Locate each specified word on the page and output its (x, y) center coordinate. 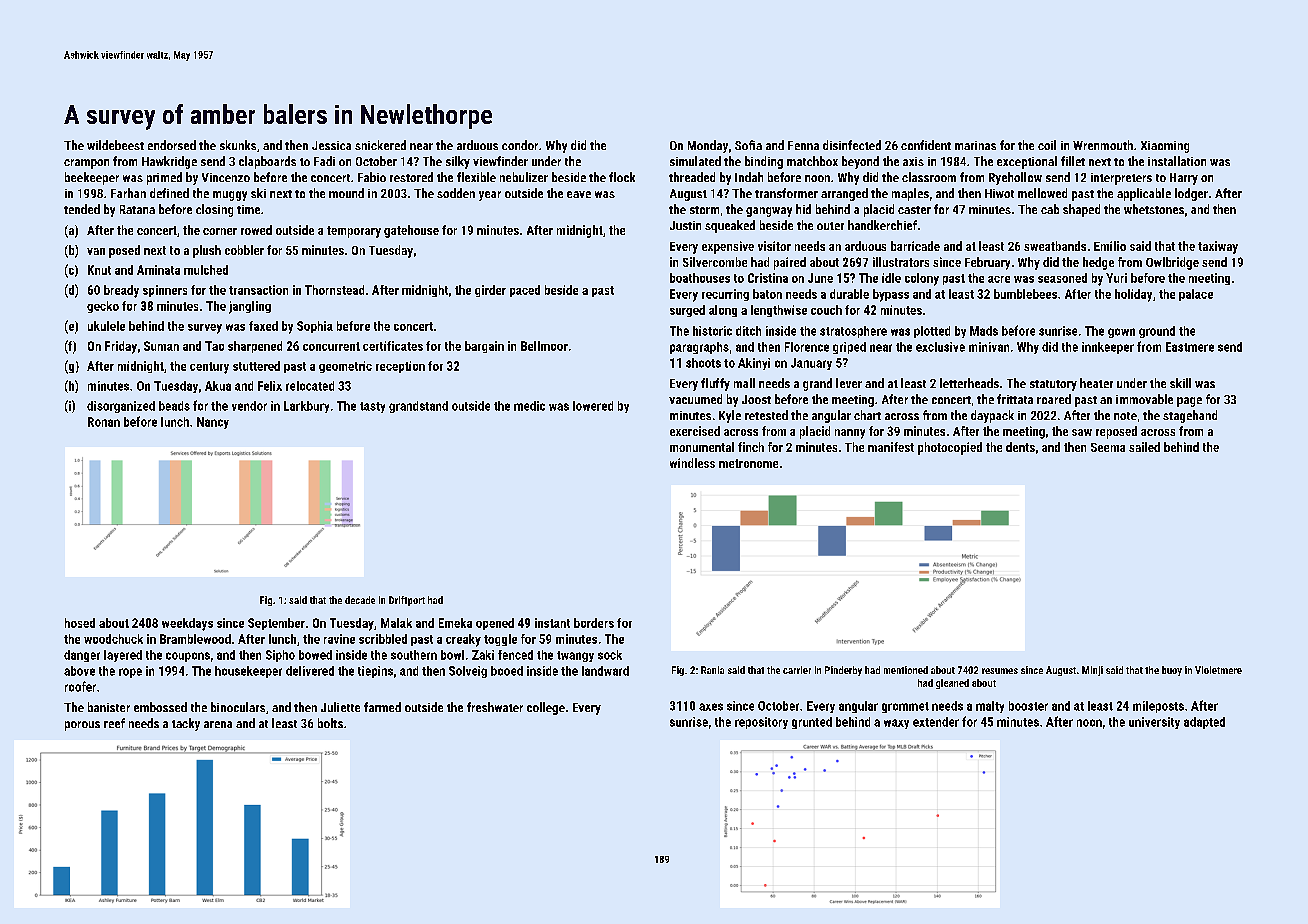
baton (767, 294)
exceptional (1027, 162)
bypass (891, 295)
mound (346, 193)
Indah (749, 177)
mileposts (1158, 707)
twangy (575, 656)
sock (610, 655)
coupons (188, 657)
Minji (1092, 671)
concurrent (331, 346)
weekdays (187, 624)
